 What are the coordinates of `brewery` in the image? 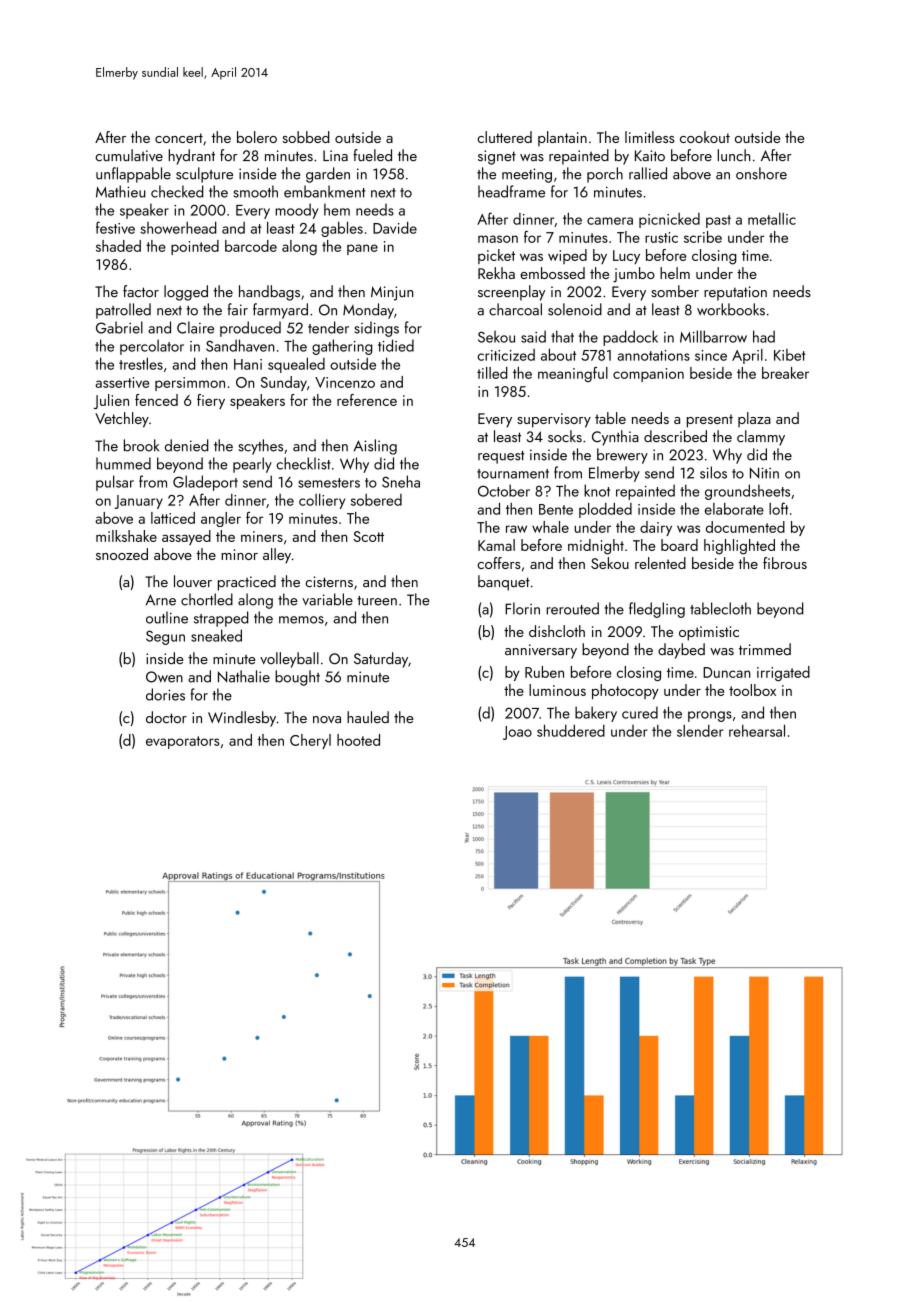 It's located at (622, 456).
